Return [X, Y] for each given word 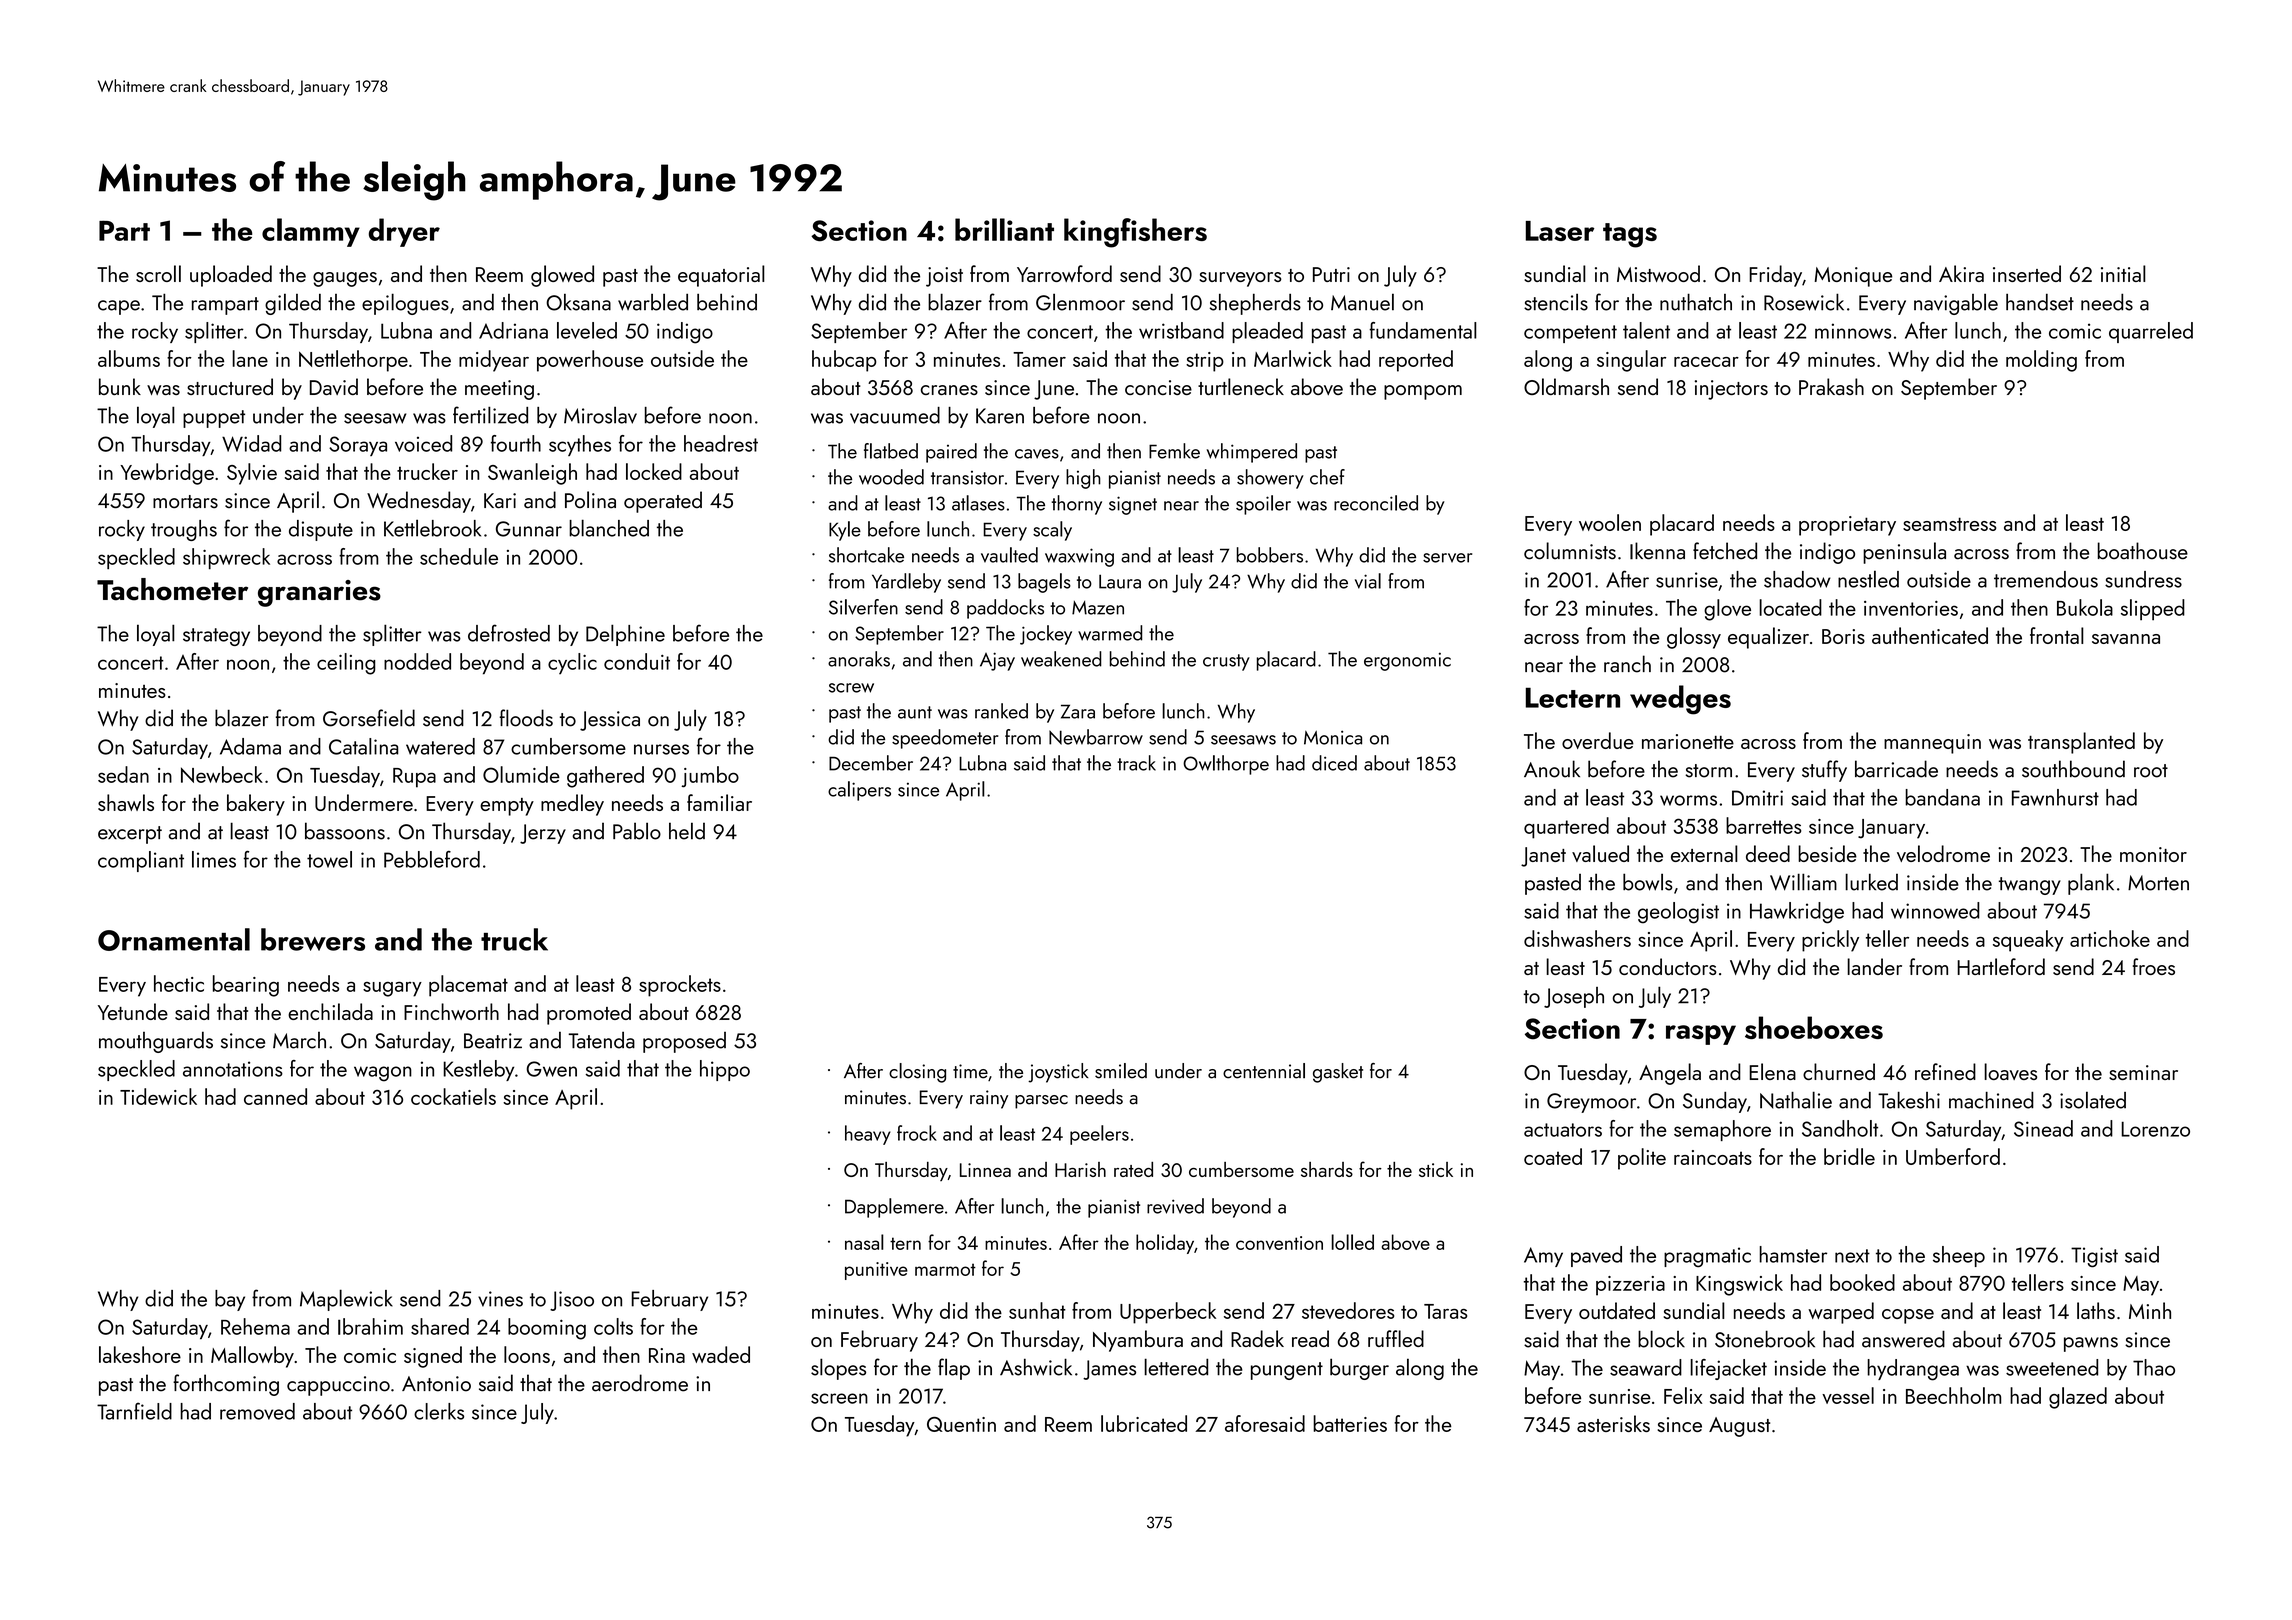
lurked [1871, 882]
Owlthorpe [1226, 765]
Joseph [1574, 997]
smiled [1121, 1071]
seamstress [1950, 524]
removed [257, 1411]
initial [2123, 273]
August [1739, 1427]
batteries [1350, 1423]
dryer [404, 232]
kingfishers [1135, 233]
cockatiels [453, 1096]
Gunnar [529, 529]
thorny [1077, 505]
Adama [250, 746]
